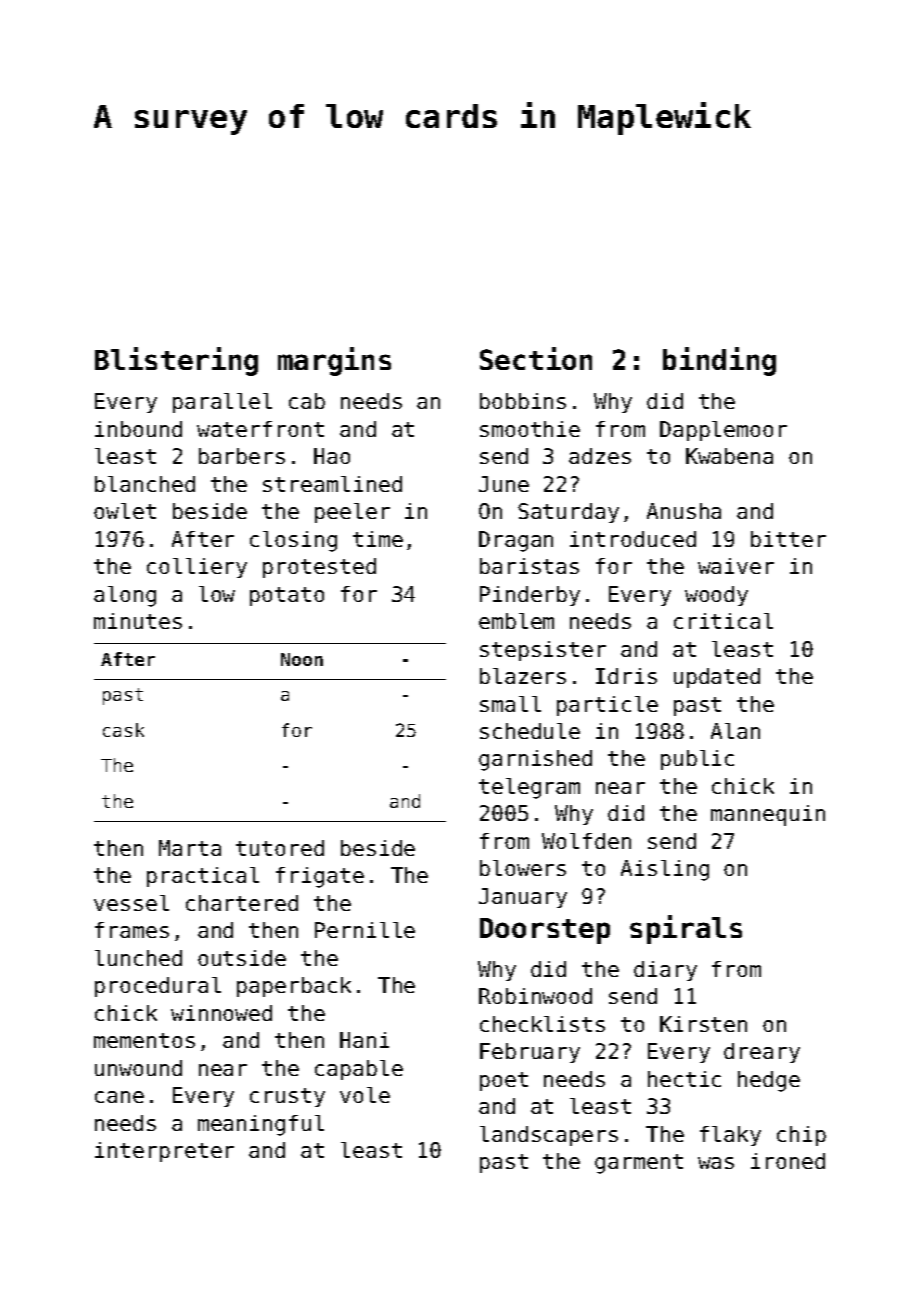  Describe the element at coordinates (138, 621) in the screenshot. I see `minutes` at that location.
